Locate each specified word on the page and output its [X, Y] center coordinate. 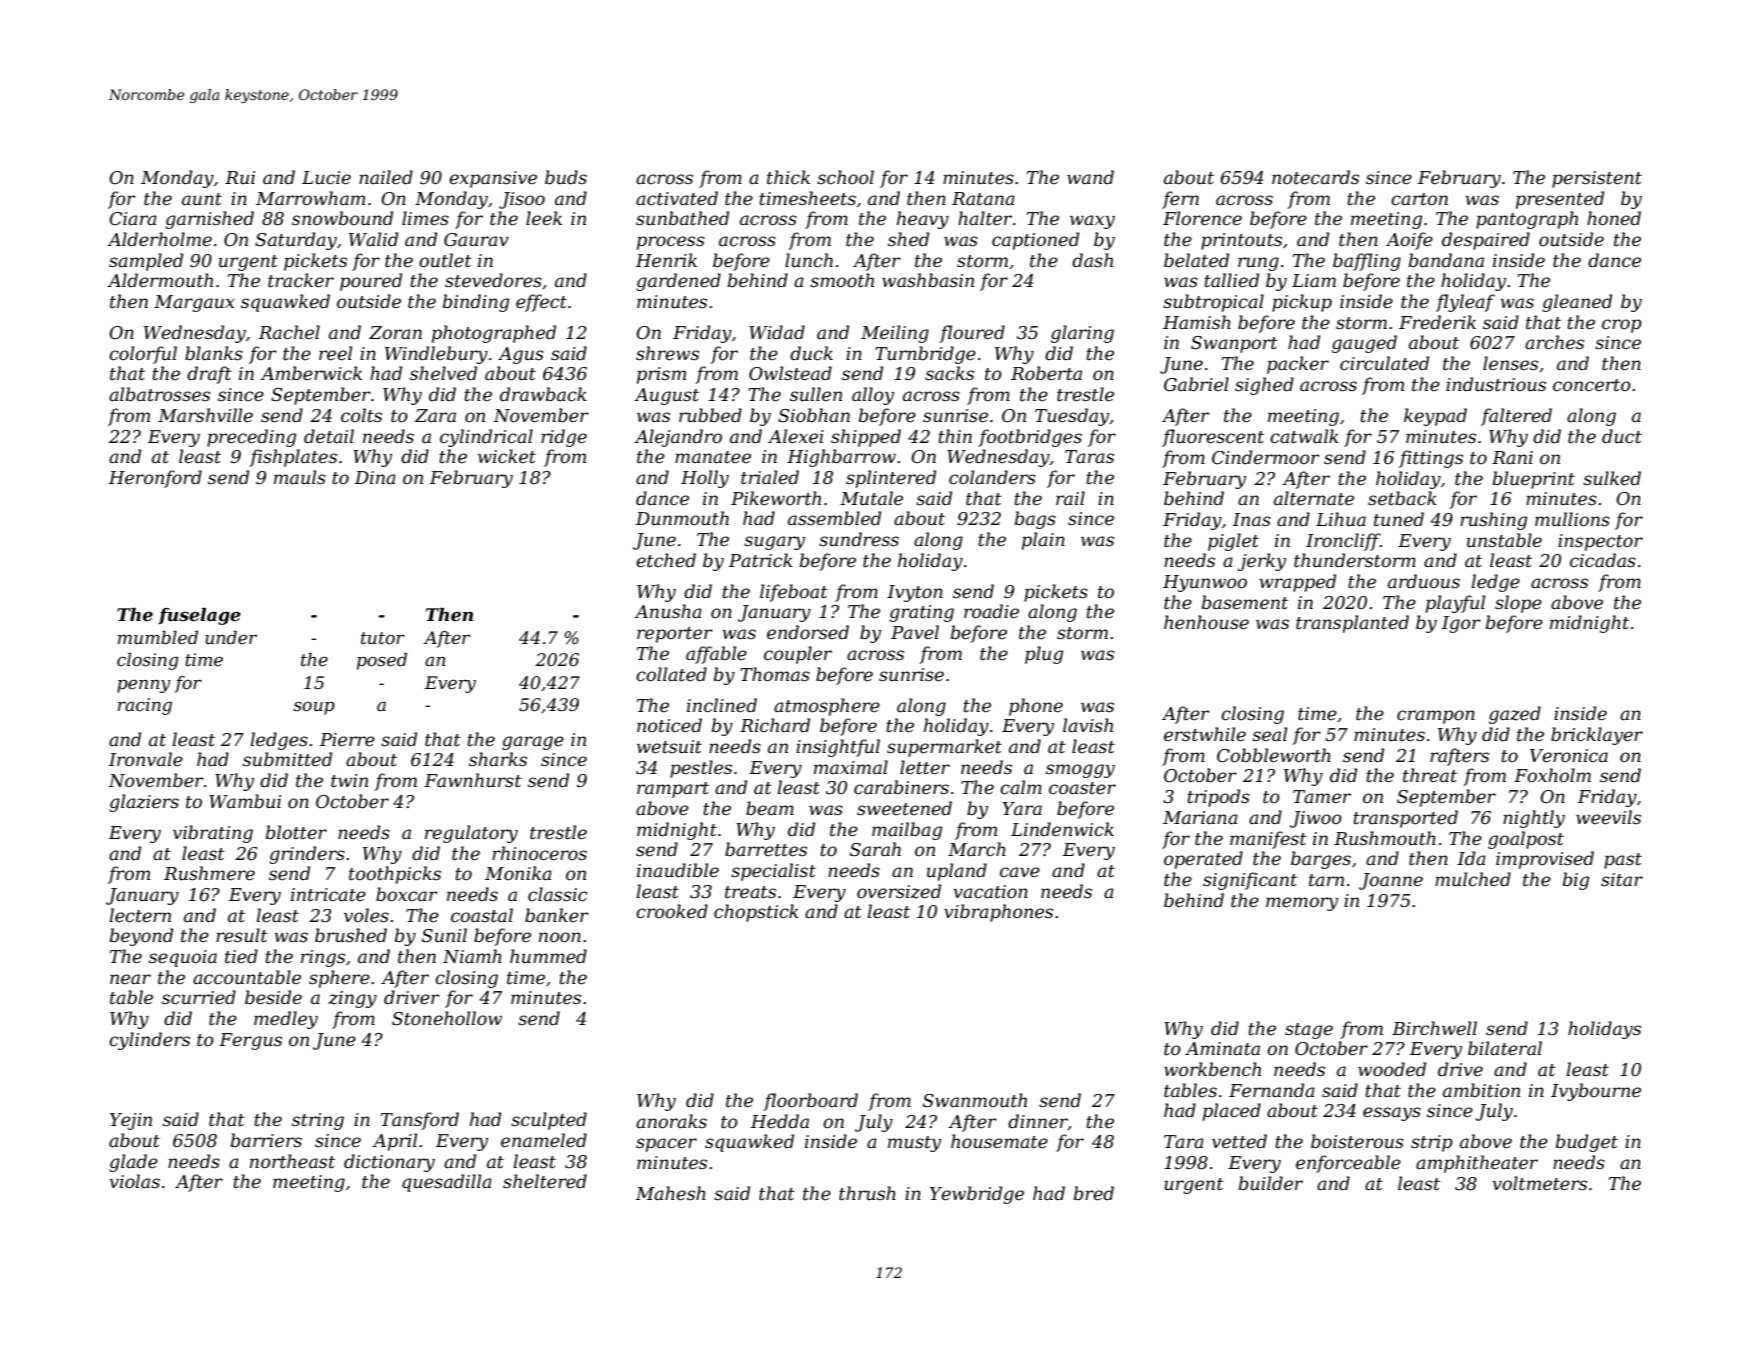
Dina [375, 477]
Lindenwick [1062, 829]
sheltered [545, 1181]
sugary [774, 543]
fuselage [199, 616]
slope [1518, 604]
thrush [867, 1193]
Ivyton [915, 593]
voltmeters [1540, 1183]
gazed [1515, 715]
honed [1614, 218]
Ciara [133, 218]
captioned [1035, 241]
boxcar [407, 894]
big [1576, 881]
